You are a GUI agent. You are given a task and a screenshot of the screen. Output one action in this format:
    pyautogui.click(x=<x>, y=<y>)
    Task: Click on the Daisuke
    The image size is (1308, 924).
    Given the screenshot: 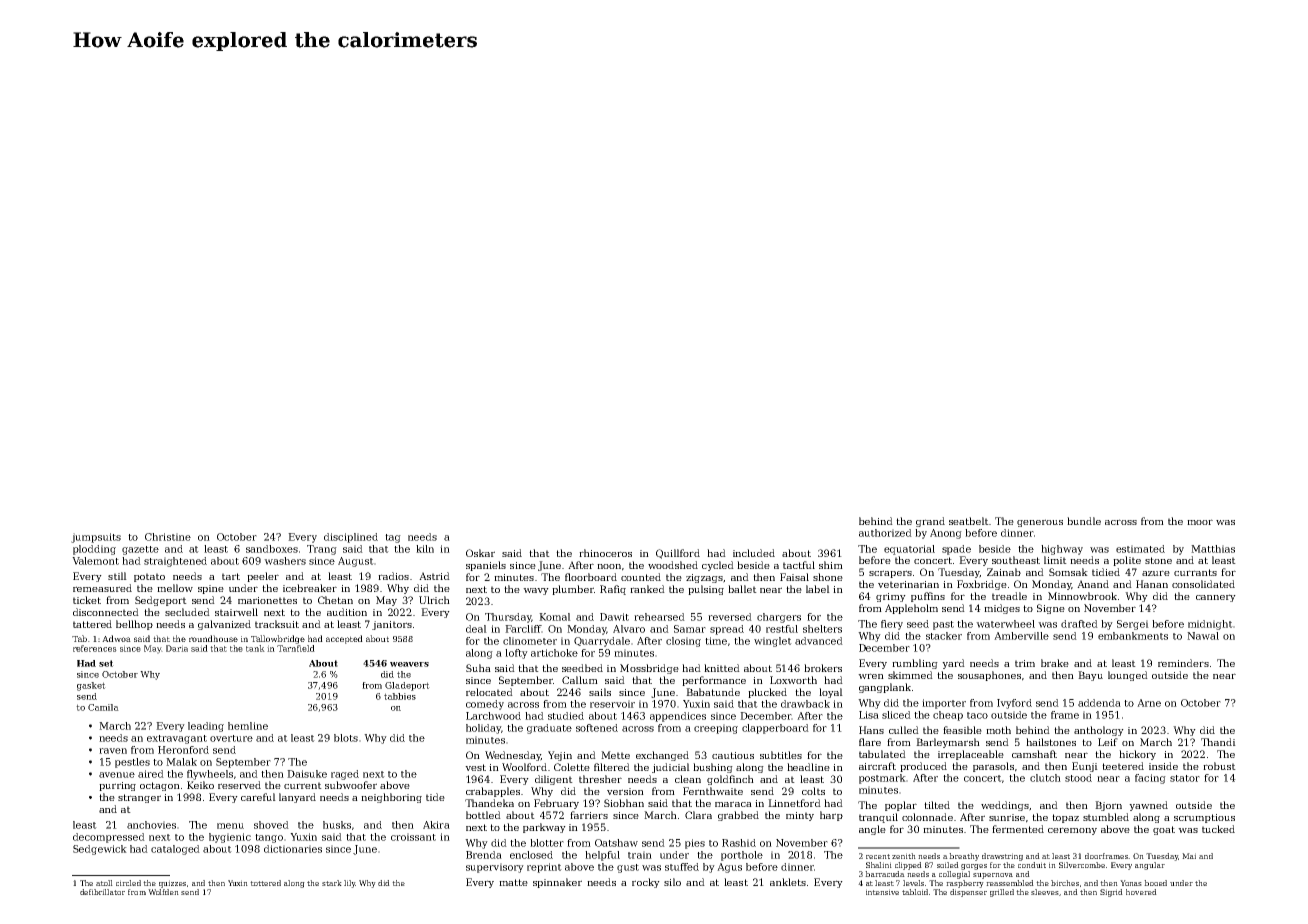 What is the action you would take?
    pyautogui.click(x=307, y=774)
